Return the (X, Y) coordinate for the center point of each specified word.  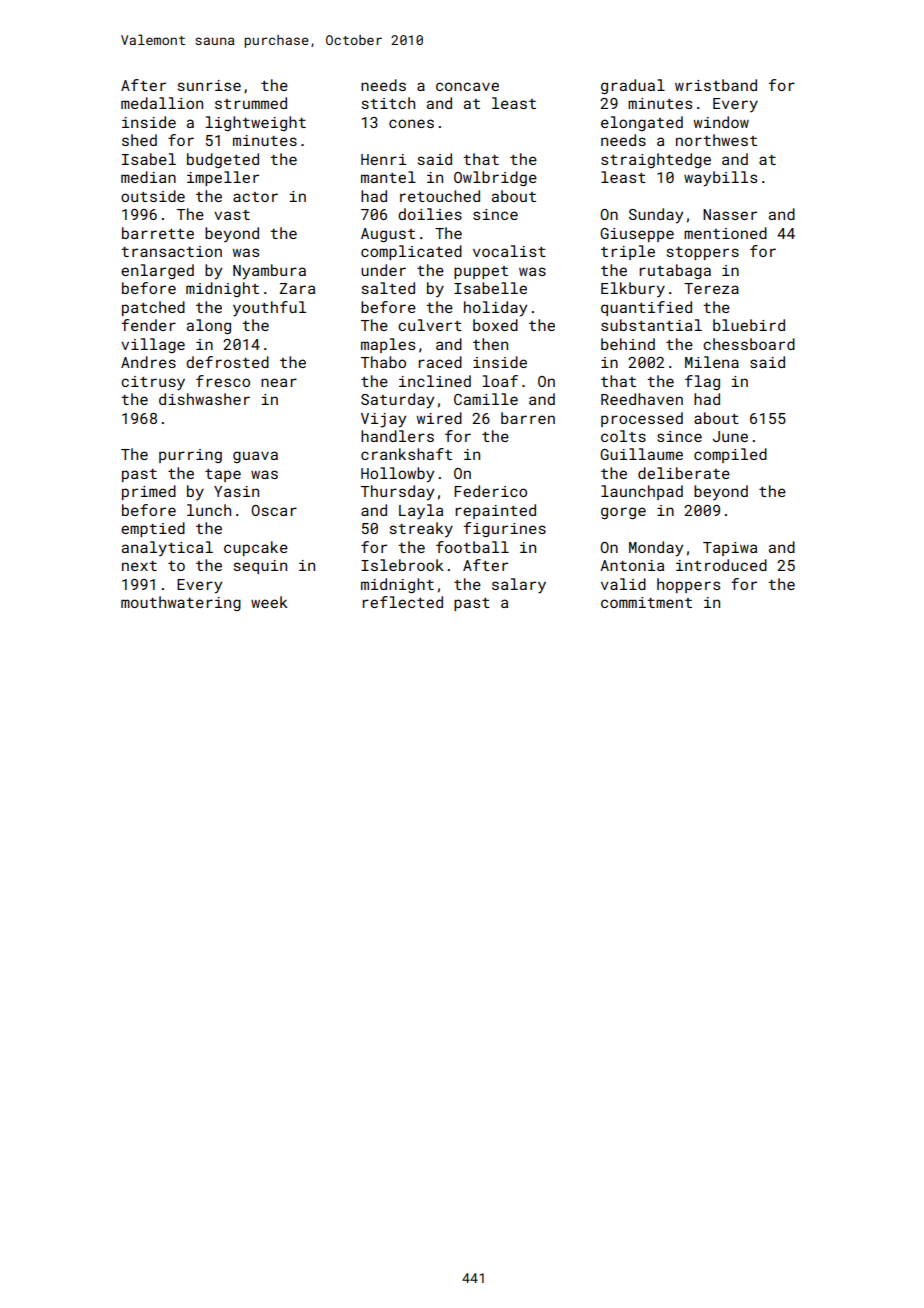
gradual (633, 86)
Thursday (397, 493)
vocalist (509, 251)
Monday (656, 549)
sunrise (209, 85)
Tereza (711, 288)
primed (149, 492)
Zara (297, 288)
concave (467, 86)
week (269, 602)
